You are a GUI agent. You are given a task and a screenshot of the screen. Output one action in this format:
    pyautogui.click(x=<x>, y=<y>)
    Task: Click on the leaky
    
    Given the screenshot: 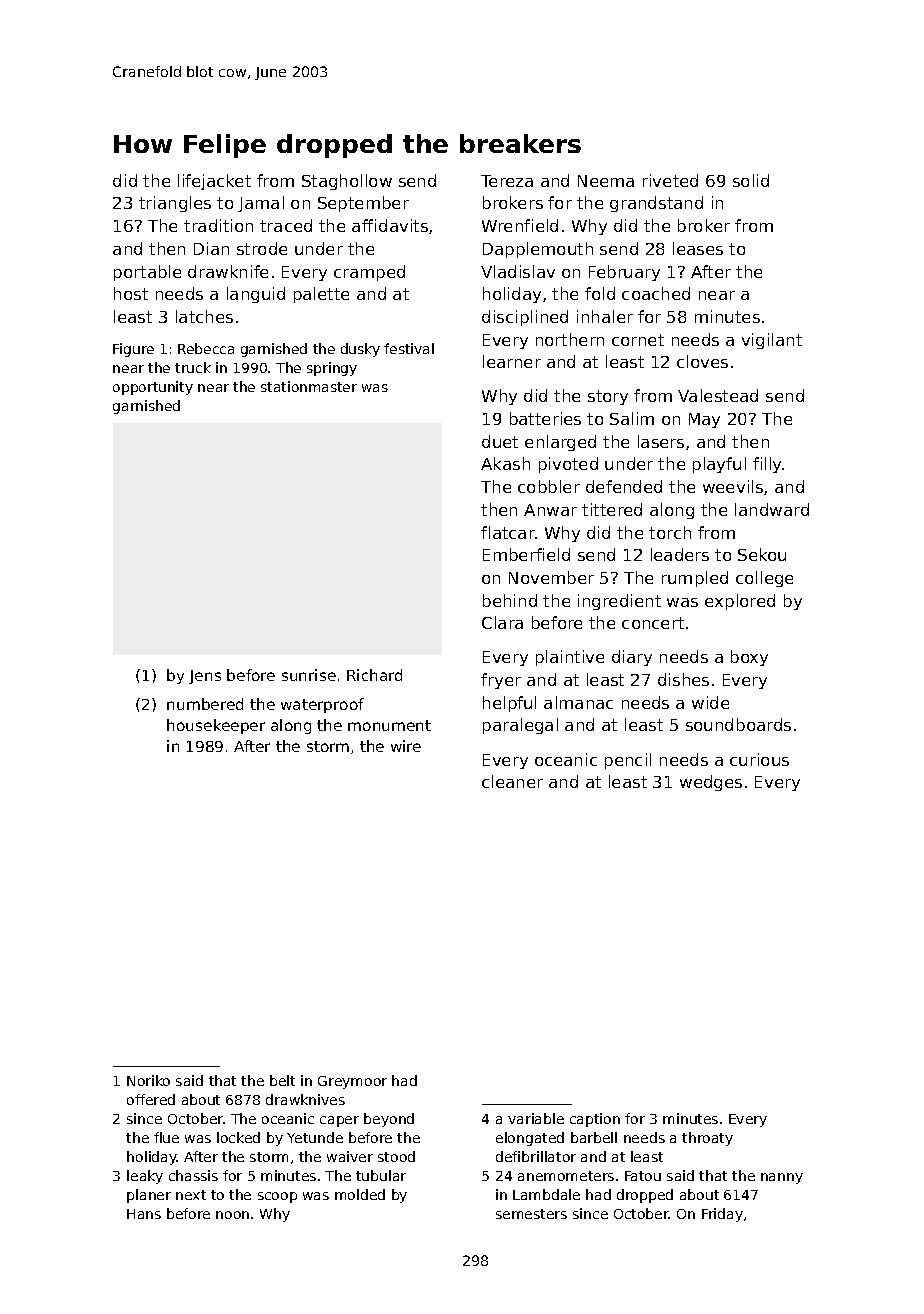 What is the action you would take?
    pyautogui.click(x=145, y=1177)
